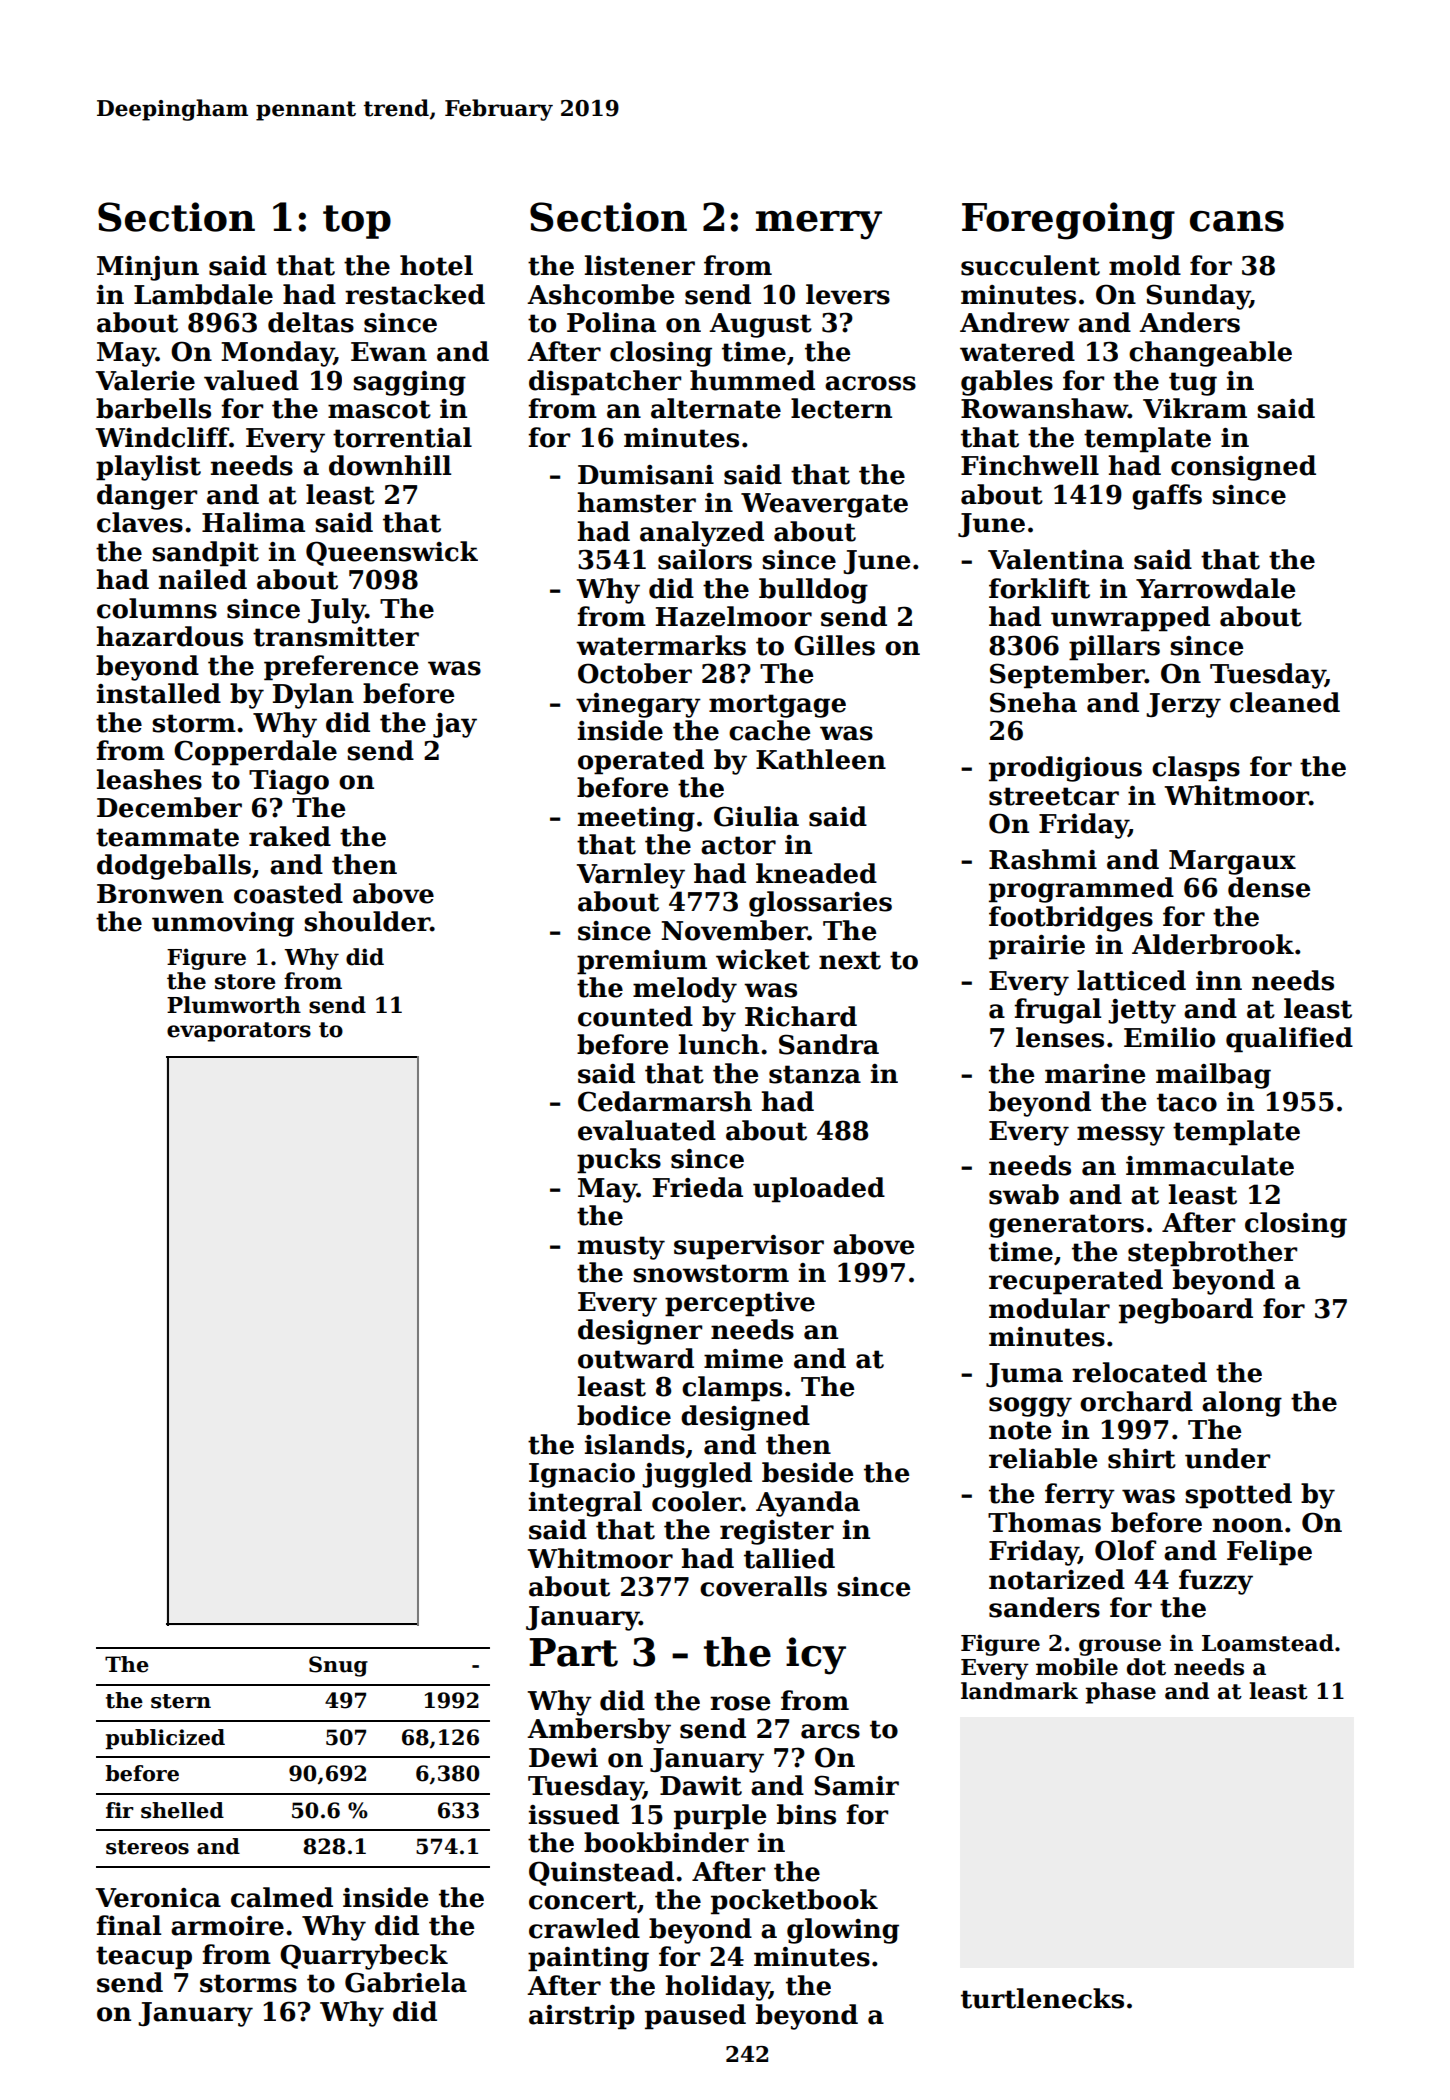 This screenshot has height=2100, width=1450. I want to click on evaporators, so click(239, 1032).
